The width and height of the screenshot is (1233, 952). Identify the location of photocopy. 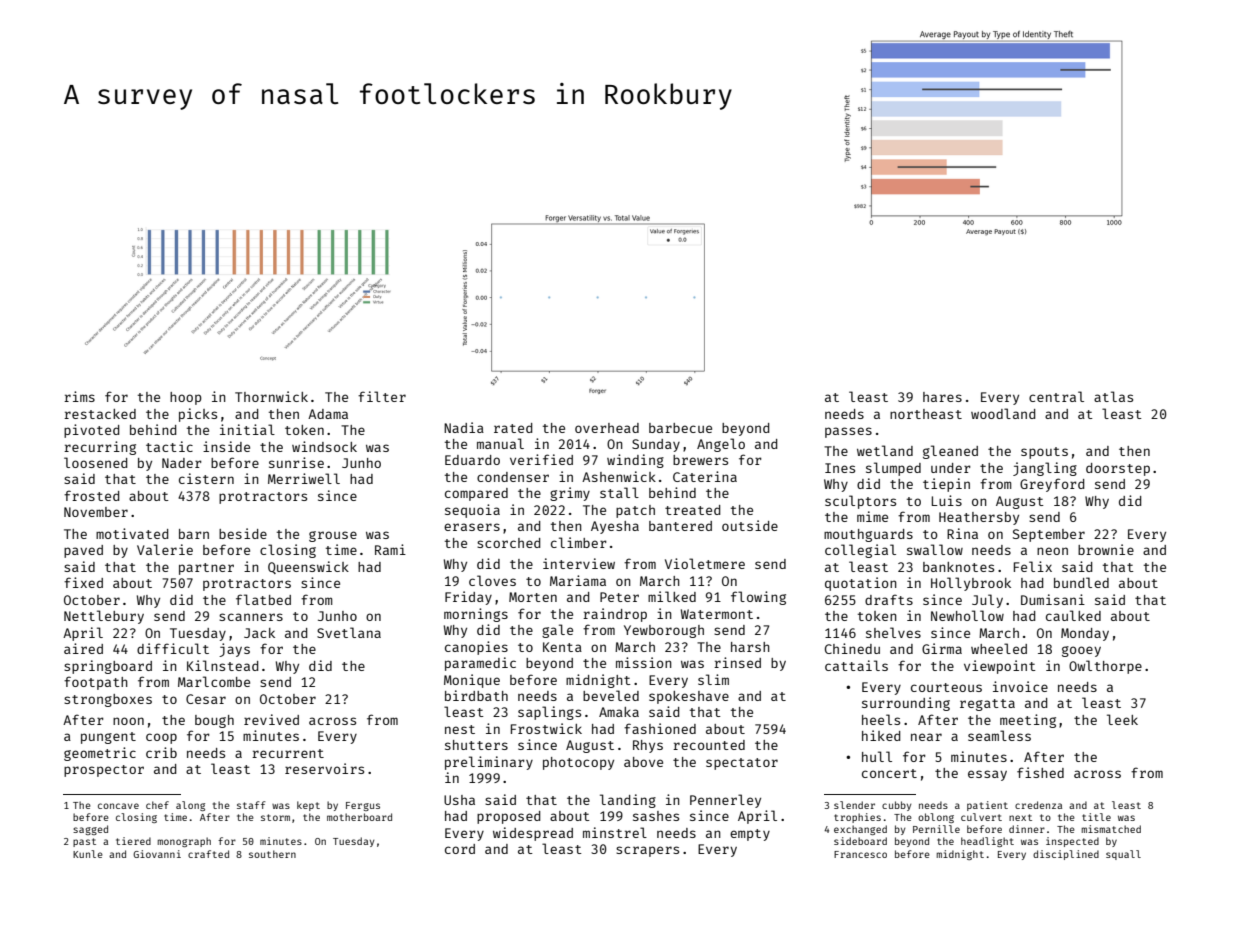
(578, 763).
